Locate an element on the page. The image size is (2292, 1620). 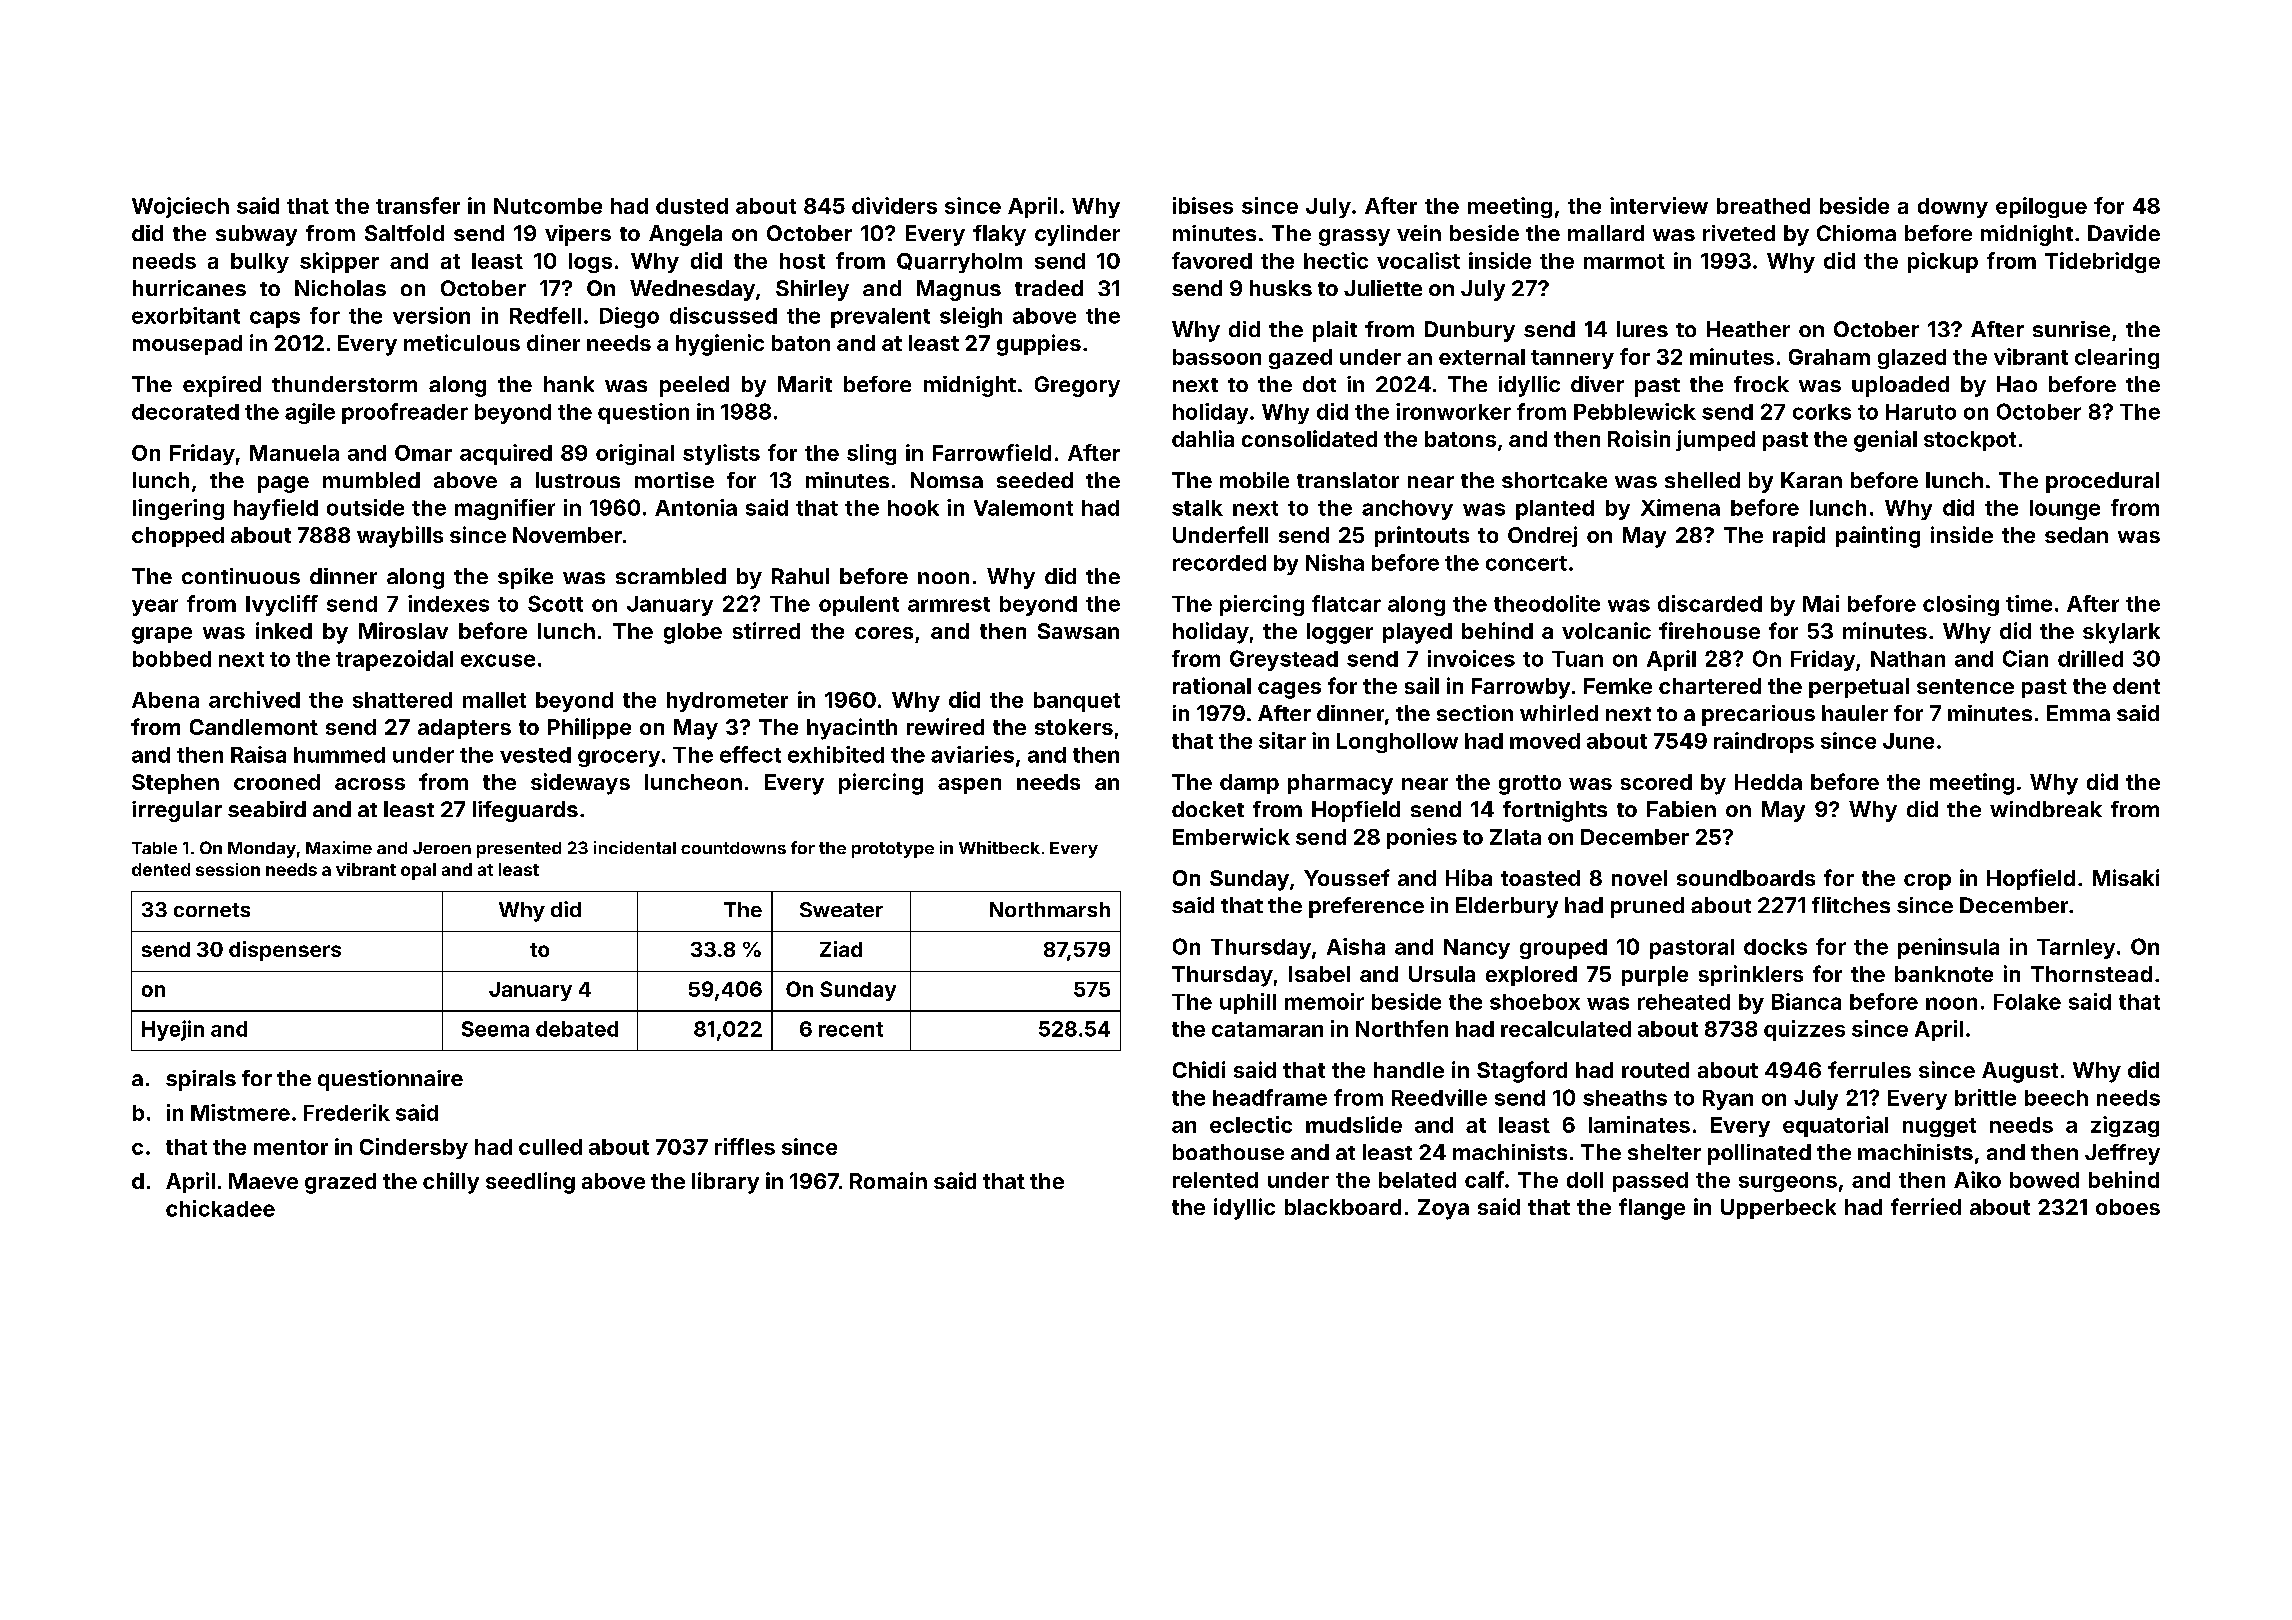
culled is located at coordinates (550, 1147).
